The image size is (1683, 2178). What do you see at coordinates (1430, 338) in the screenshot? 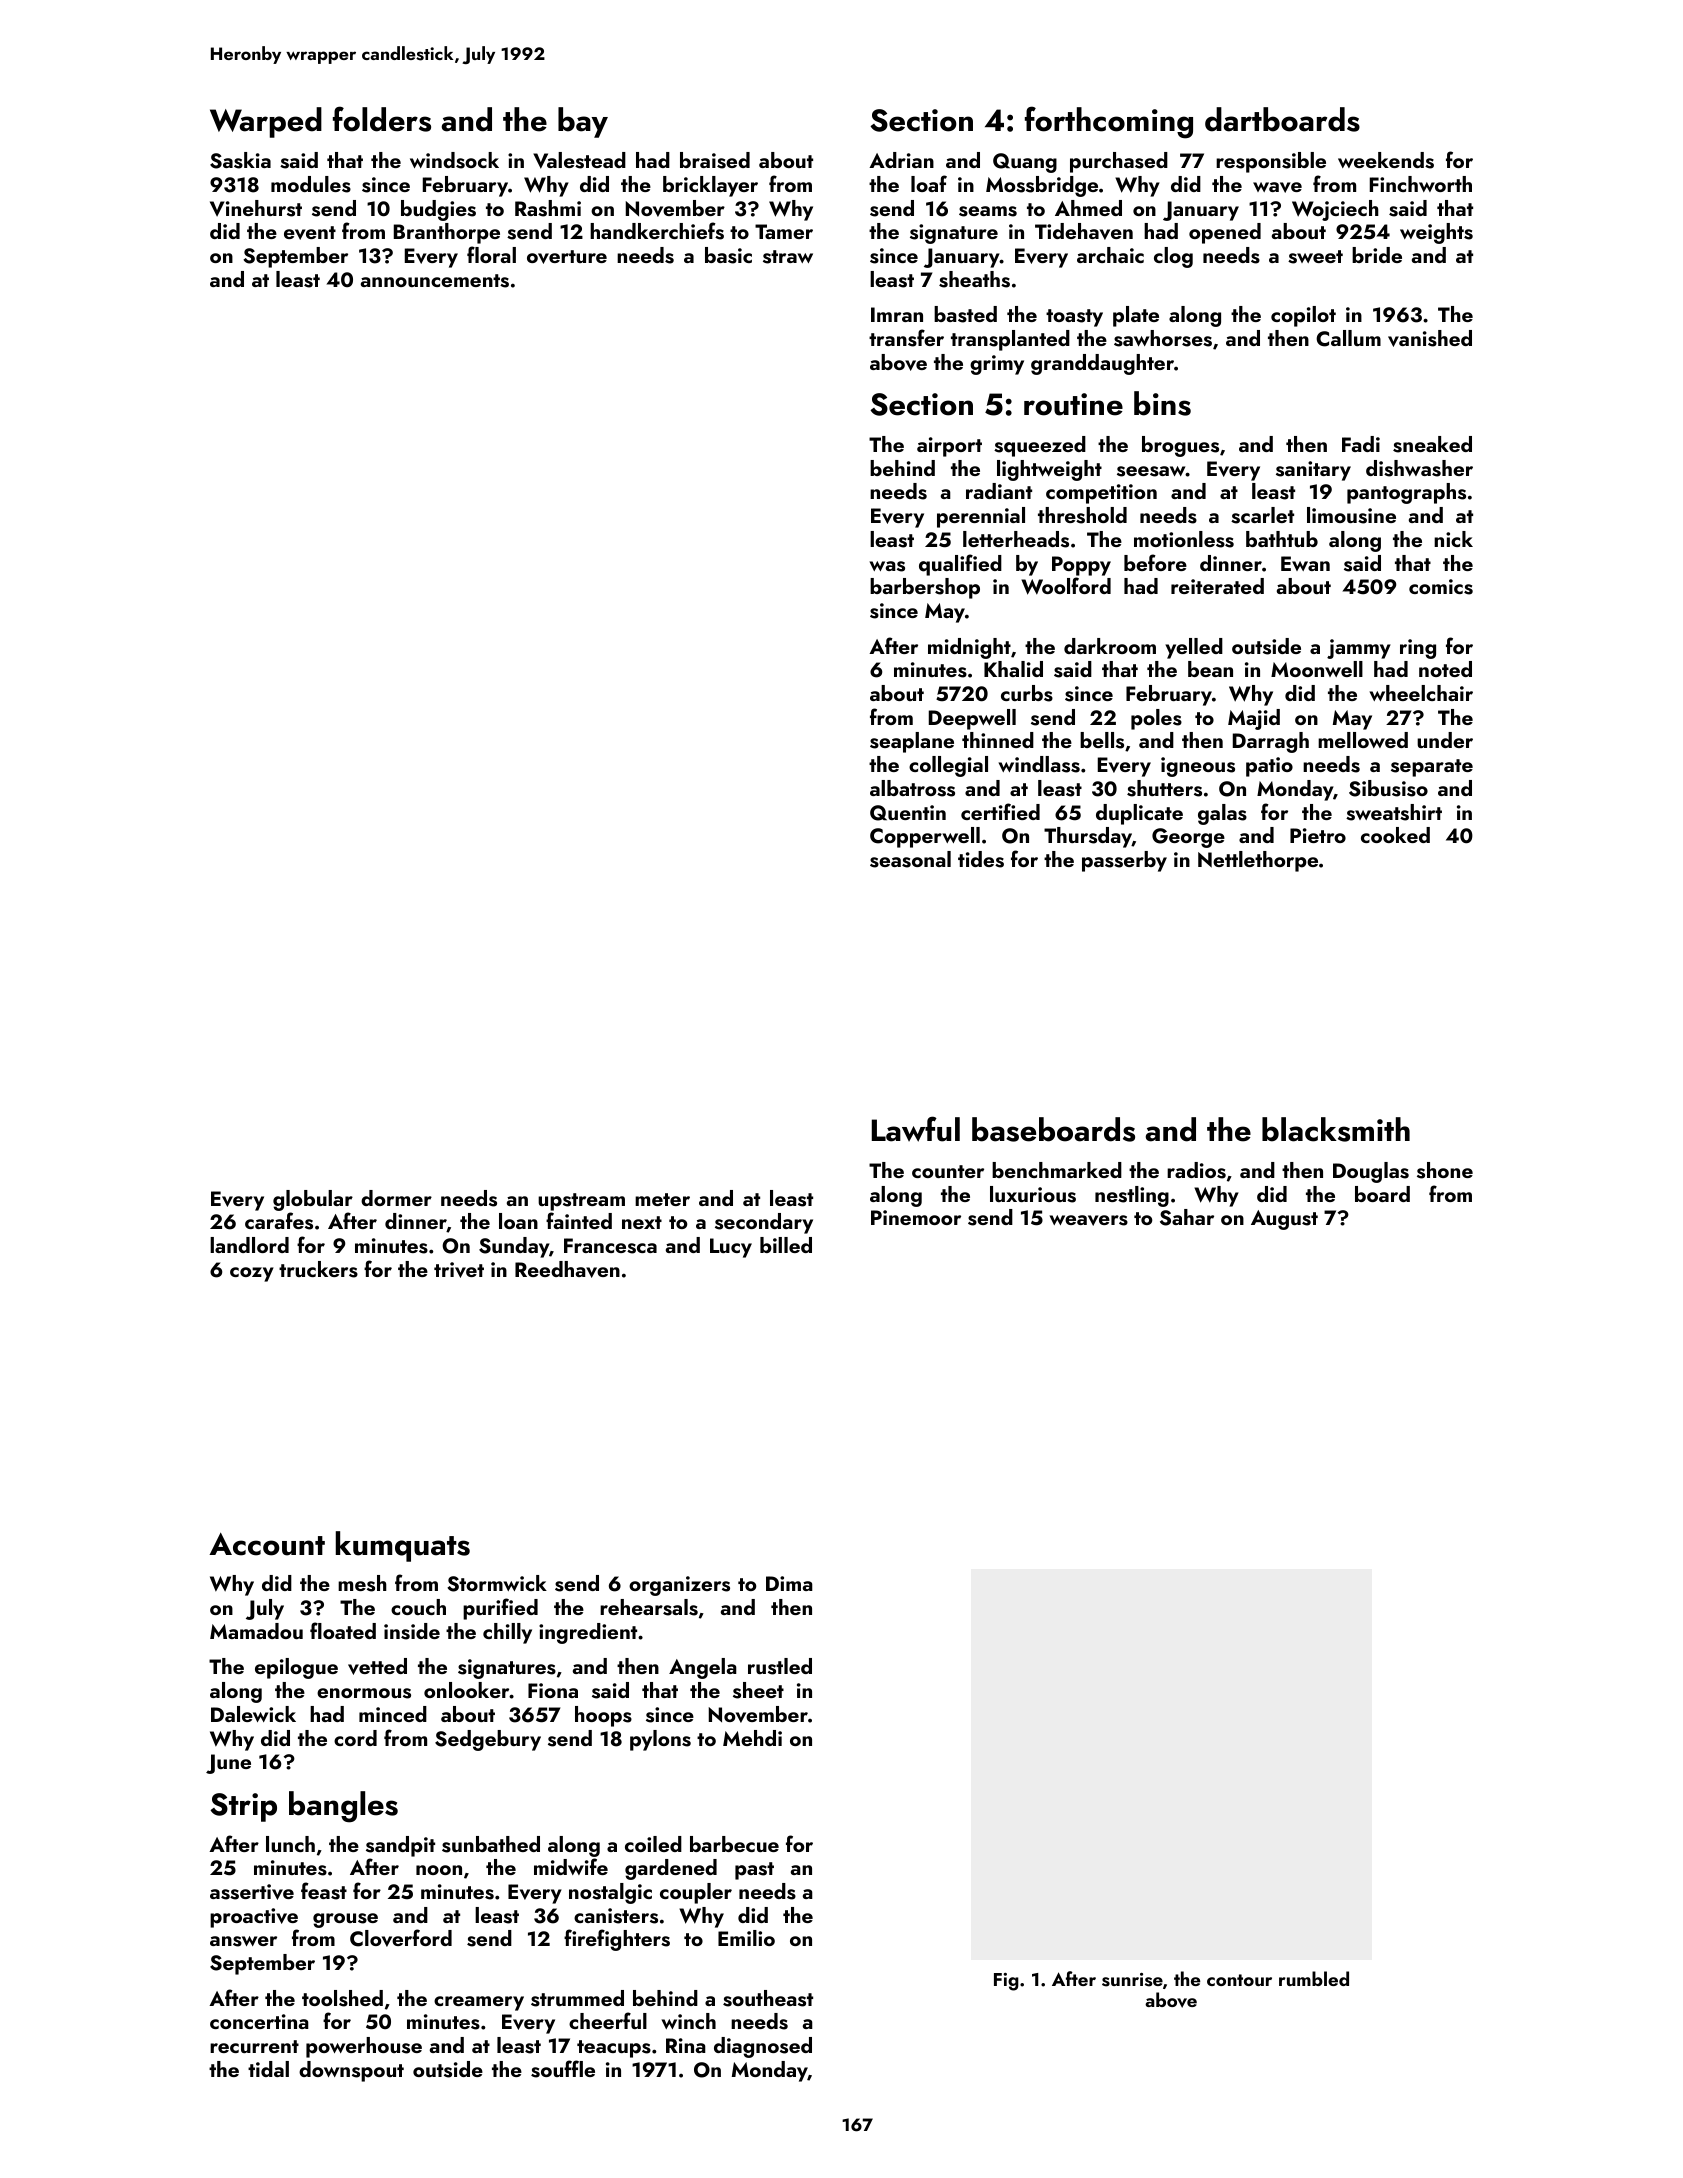
I see `vanished` at bounding box center [1430, 338].
